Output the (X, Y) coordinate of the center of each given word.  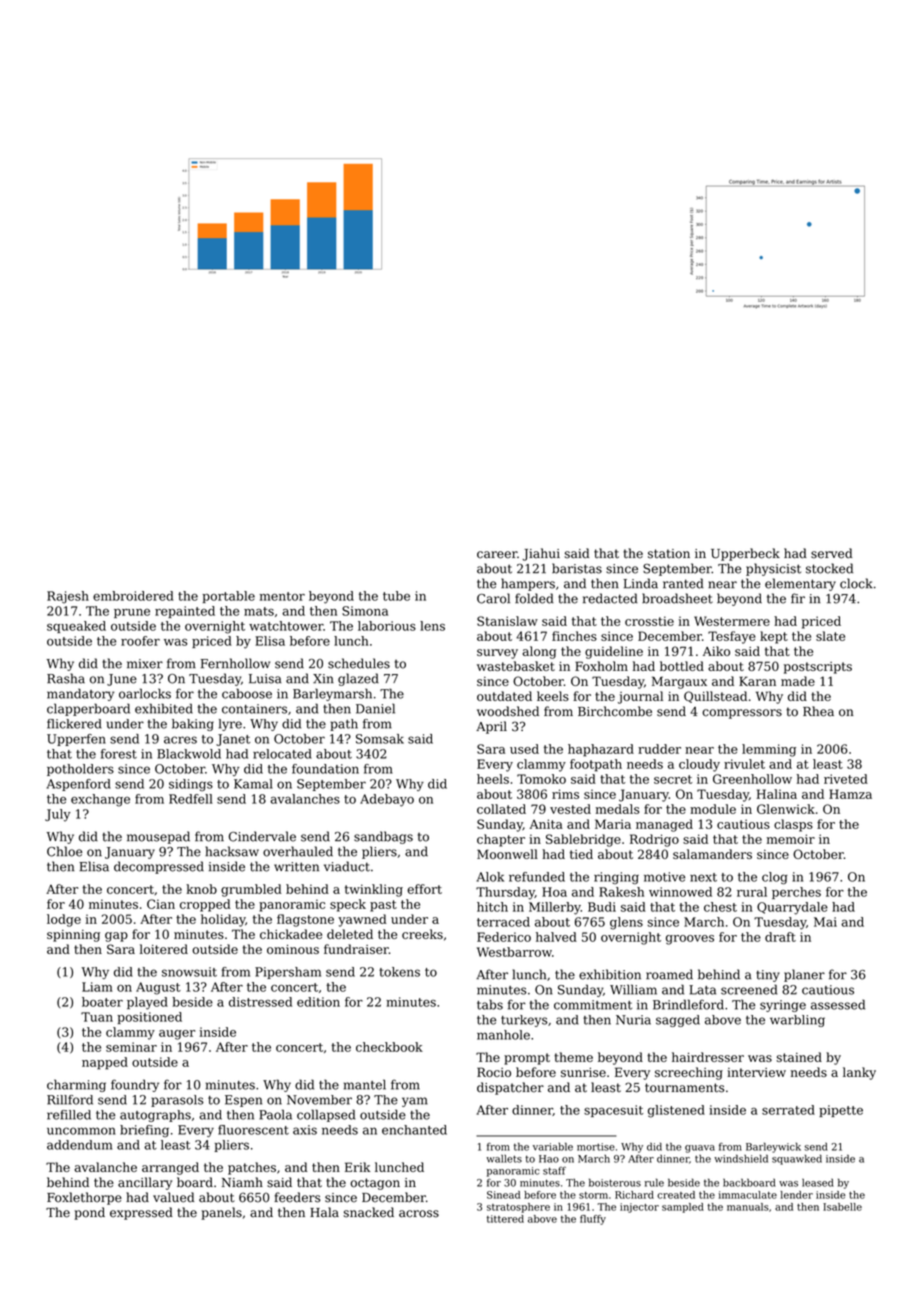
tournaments (684, 1088)
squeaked (76, 627)
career (497, 555)
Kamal (253, 784)
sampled (683, 1208)
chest (720, 907)
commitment (593, 1005)
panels (221, 1213)
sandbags (383, 837)
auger (177, 1035)
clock (856, 583)
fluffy (593, 1220)
